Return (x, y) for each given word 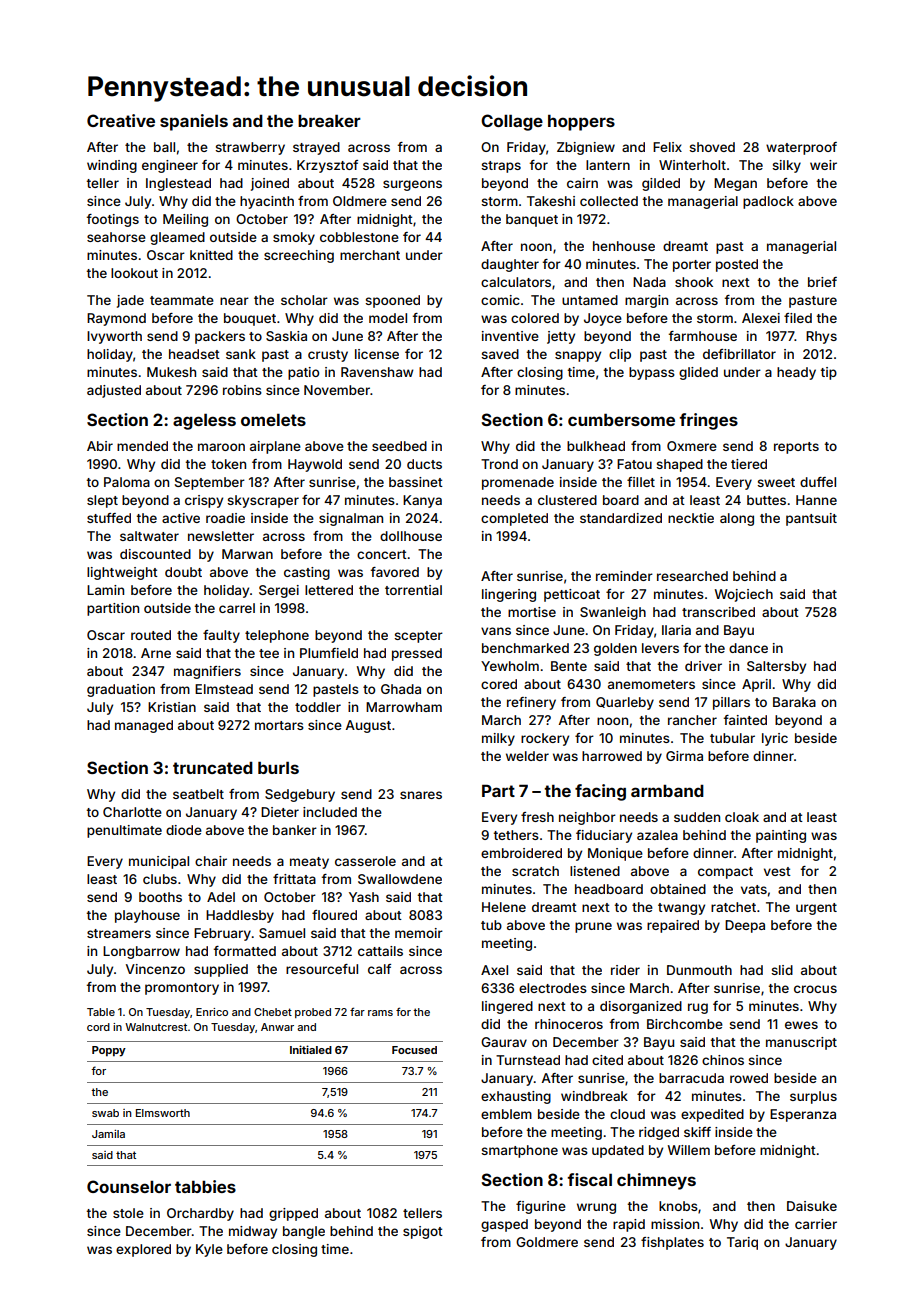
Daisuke (812, 1206)
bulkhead (596, 446)
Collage (512, 122)
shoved (712, 147)
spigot (423, 1232)
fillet (641, 482)
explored (143, 1250)
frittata (294, 879)
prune (593, 927)
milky (498, 739)
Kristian (172, 707)
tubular (732, 738)
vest (777, 871)
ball (164, 147)
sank (241, 354)
